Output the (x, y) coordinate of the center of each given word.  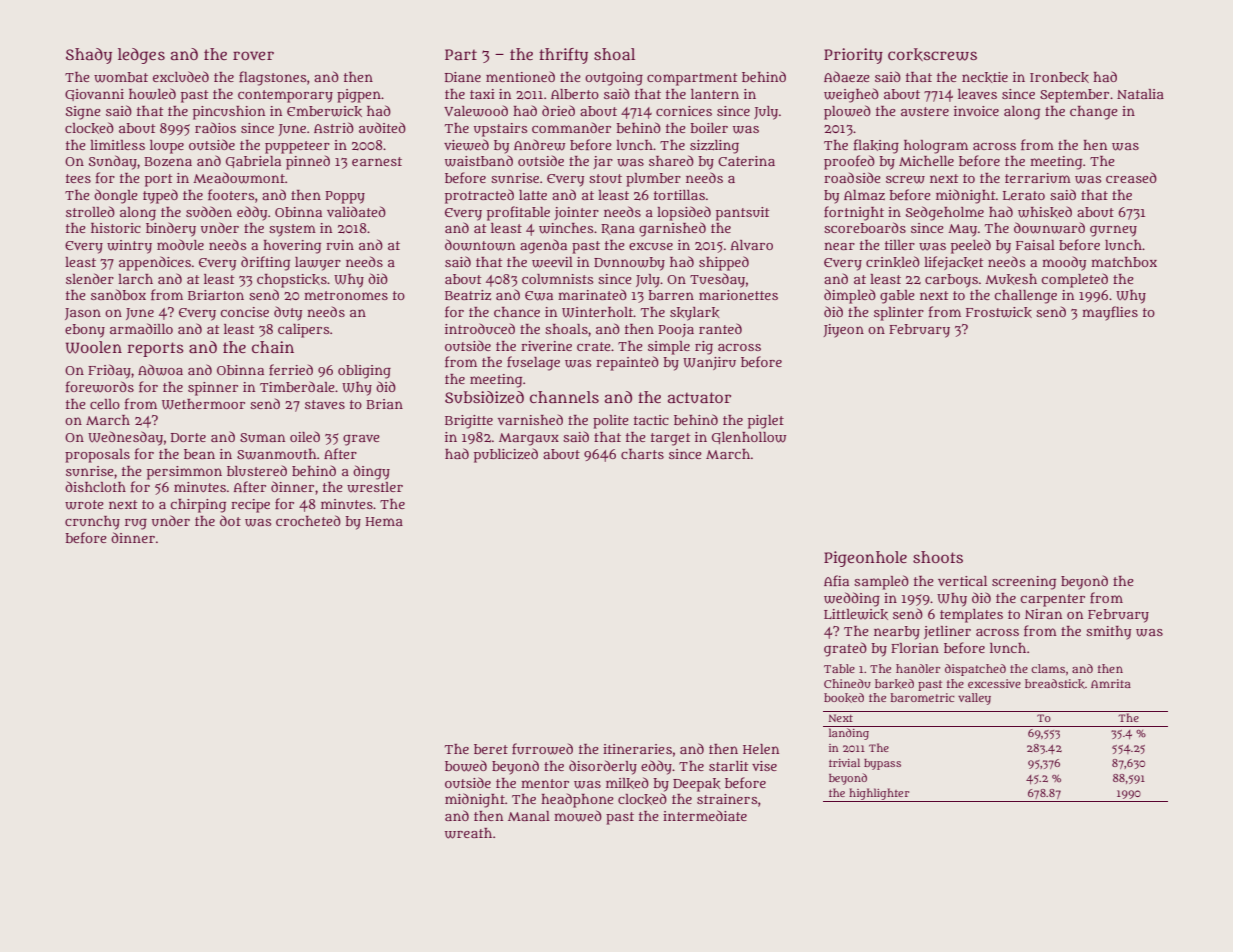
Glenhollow (749, 438)
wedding (852, 599)
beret (491, 749)
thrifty (563, 56)
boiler (709, 128)
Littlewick (856, 614)
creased (1131, 177)
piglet (766, 422)
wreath (468, 833)
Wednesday (125, 438)
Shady (89, 56)
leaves (977, 94)
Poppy (345, 197)
